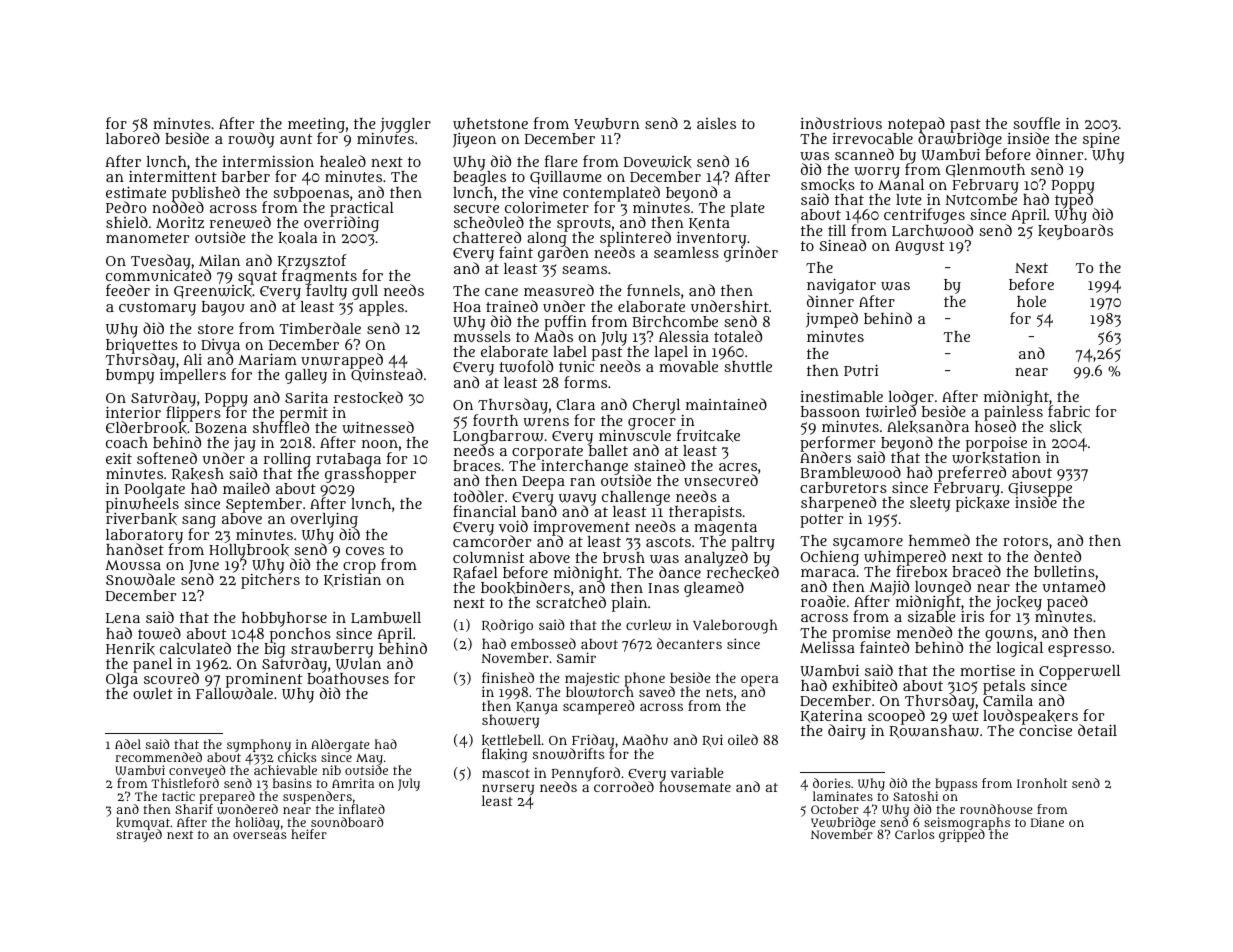 This screenshot has width=1233, height=952. I want to click on meeting, so click(316, 125).
